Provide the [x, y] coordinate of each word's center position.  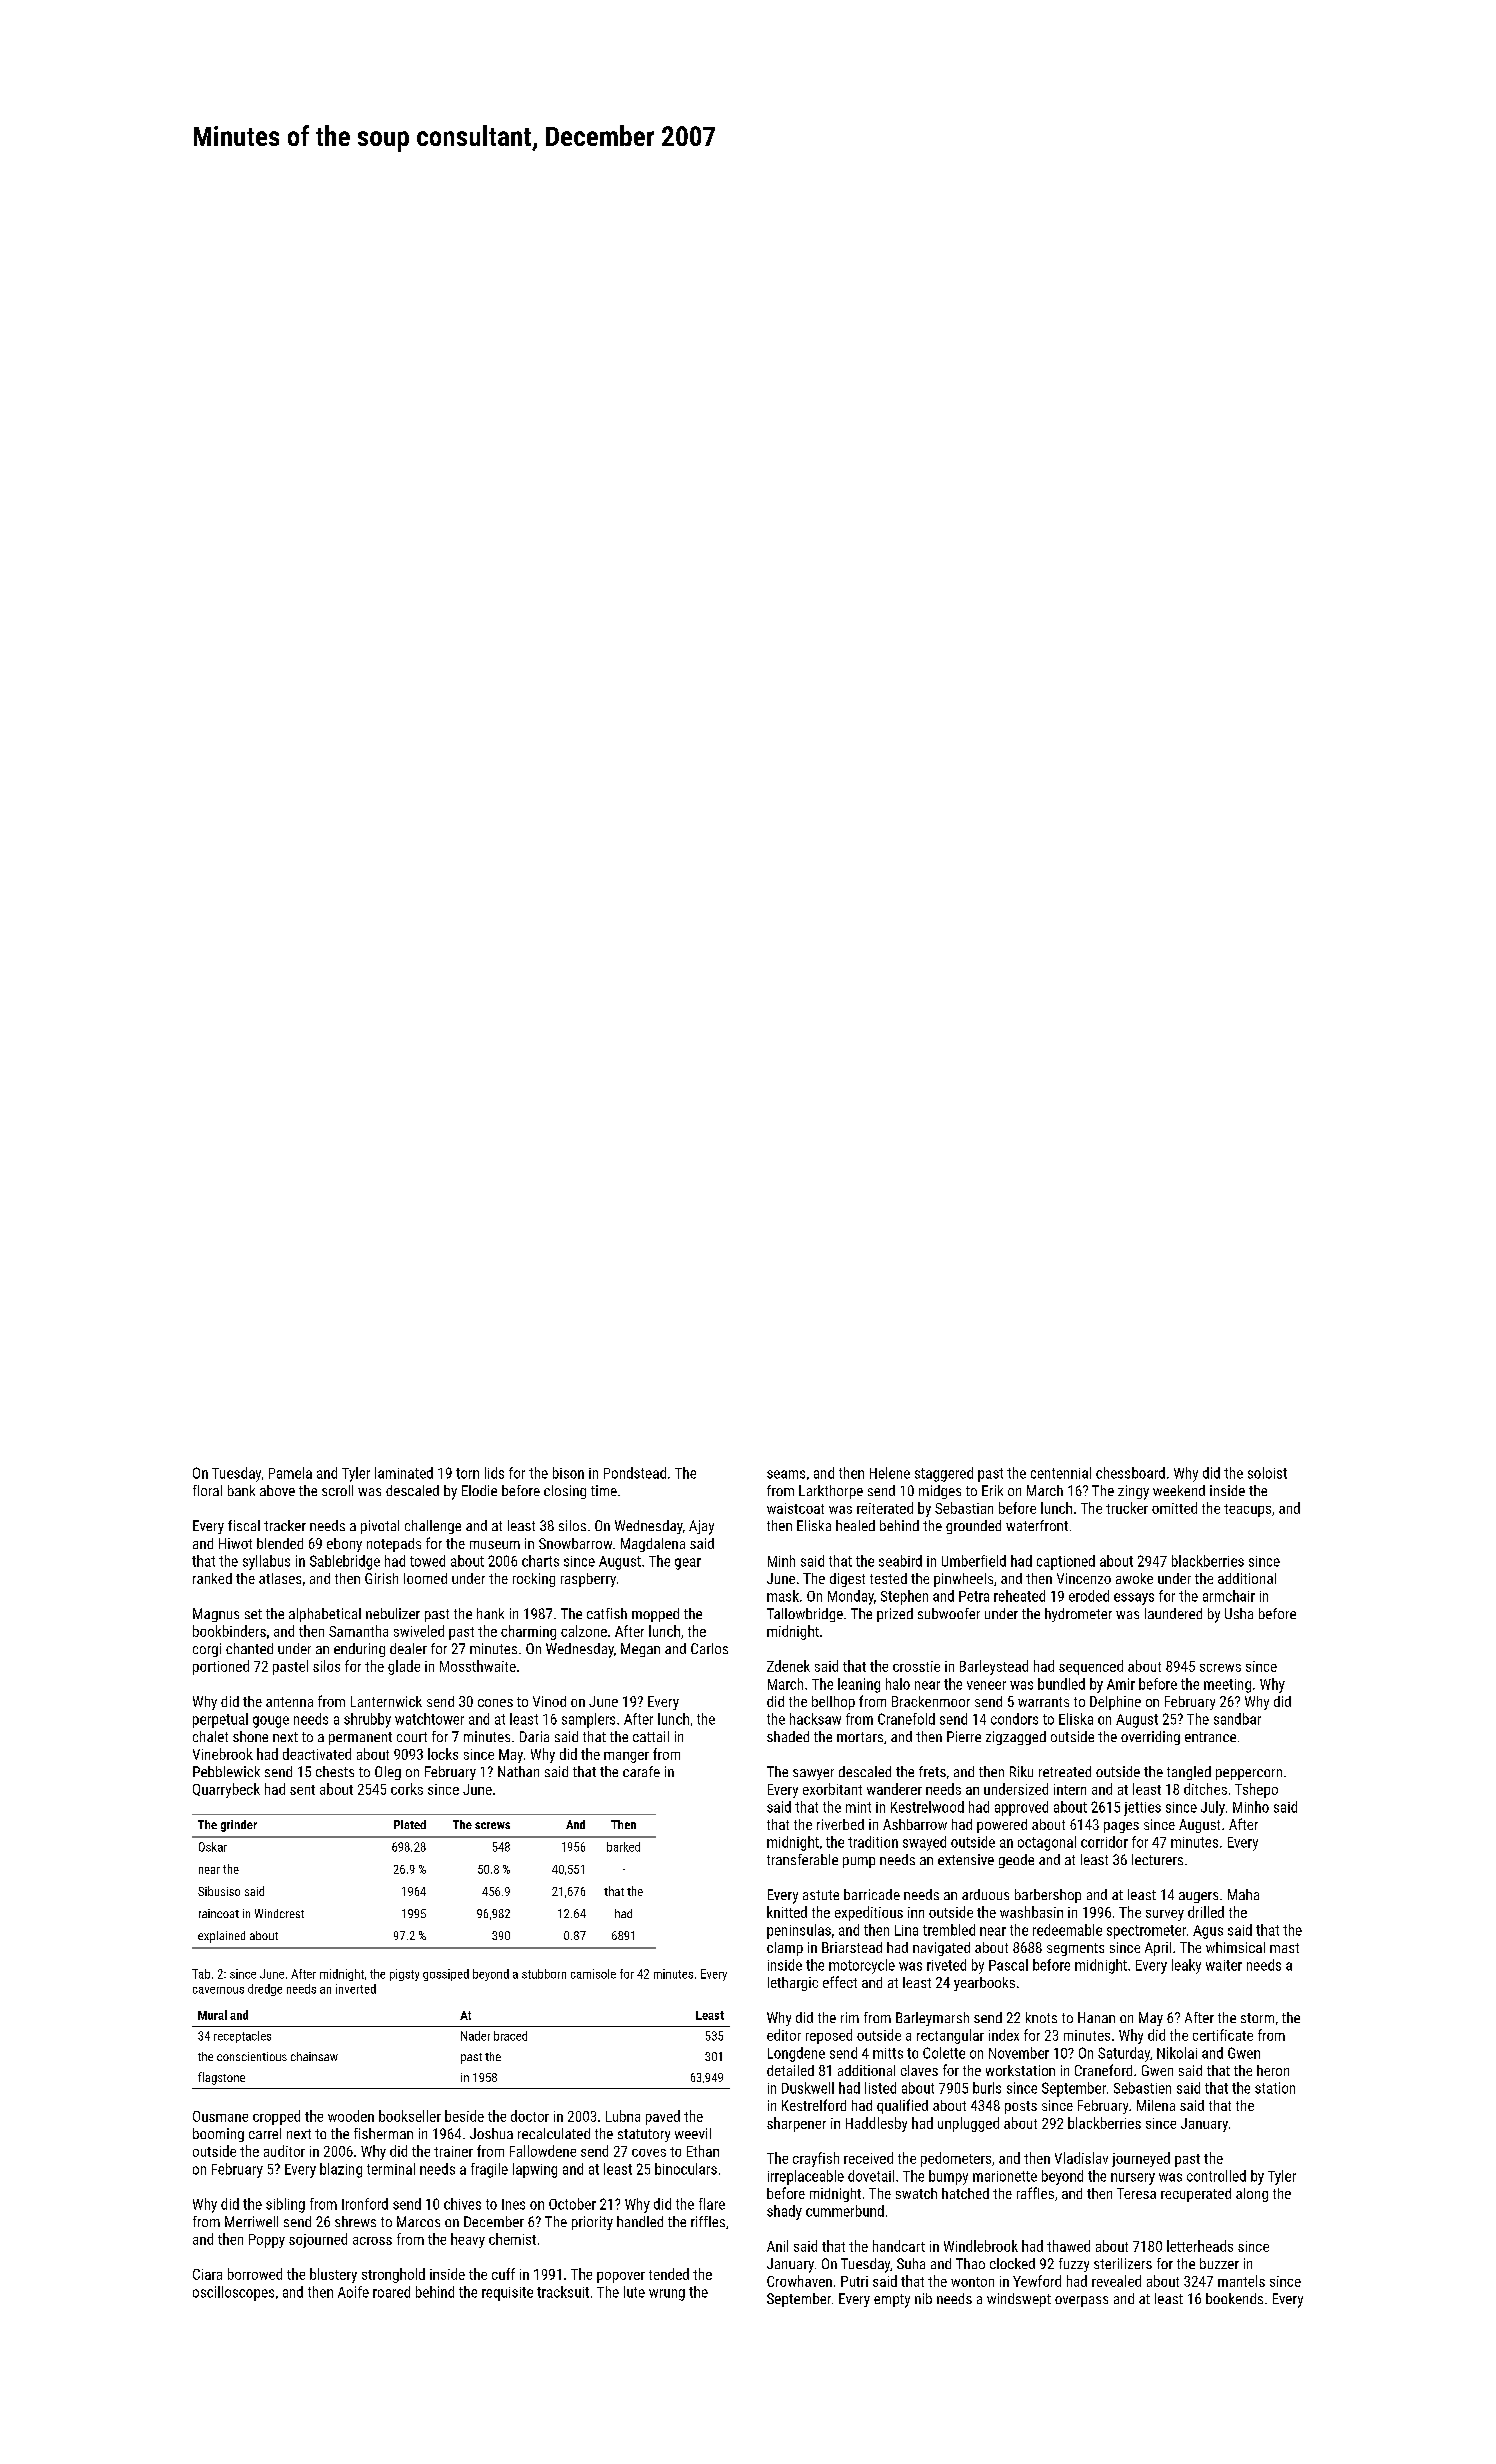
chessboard [1130, 1473]
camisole [593, 1974]
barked [623, 1847]
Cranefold [906, 1719]
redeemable [1067, 1930]
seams [786, 1474]
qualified [902, 2106]
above [277, 1490]
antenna [289, 1702]
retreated [1065, 1771]
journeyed [1141, 2159]
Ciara [207, 2274]
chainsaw [314, 2056]
